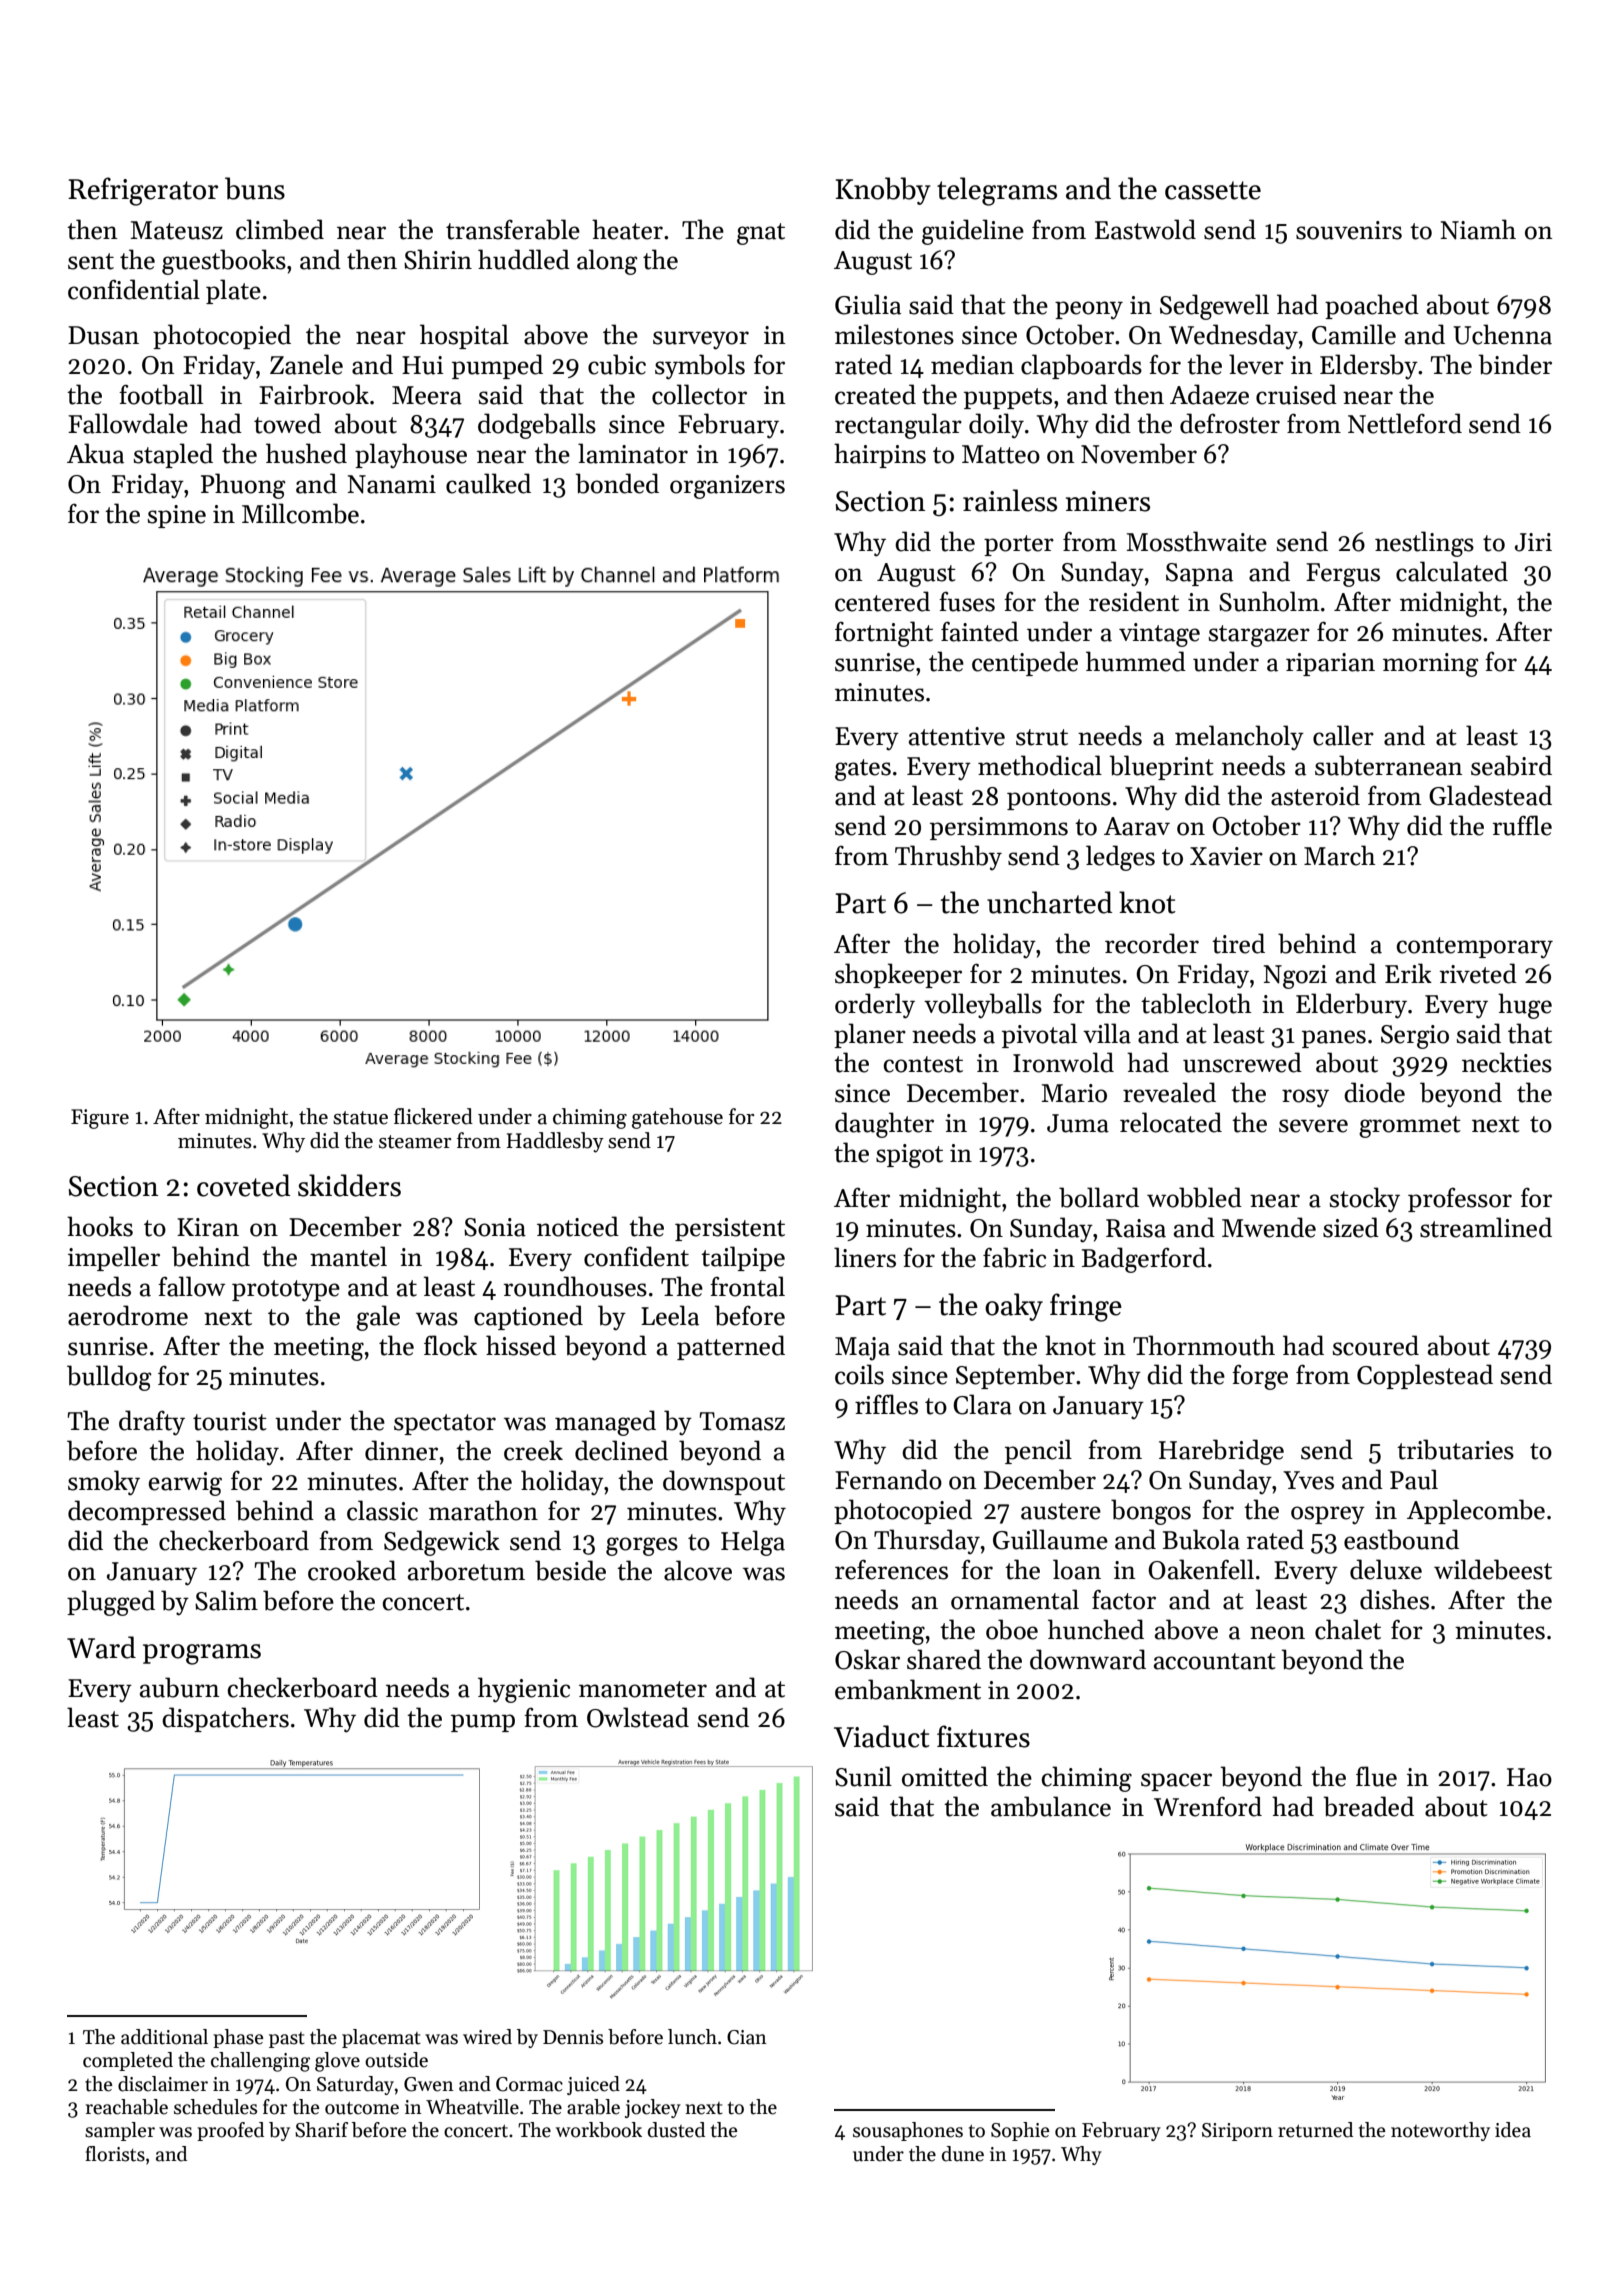  Describe the element at coordinates (730, 1229) in the image. I see `persistent` at that location.
